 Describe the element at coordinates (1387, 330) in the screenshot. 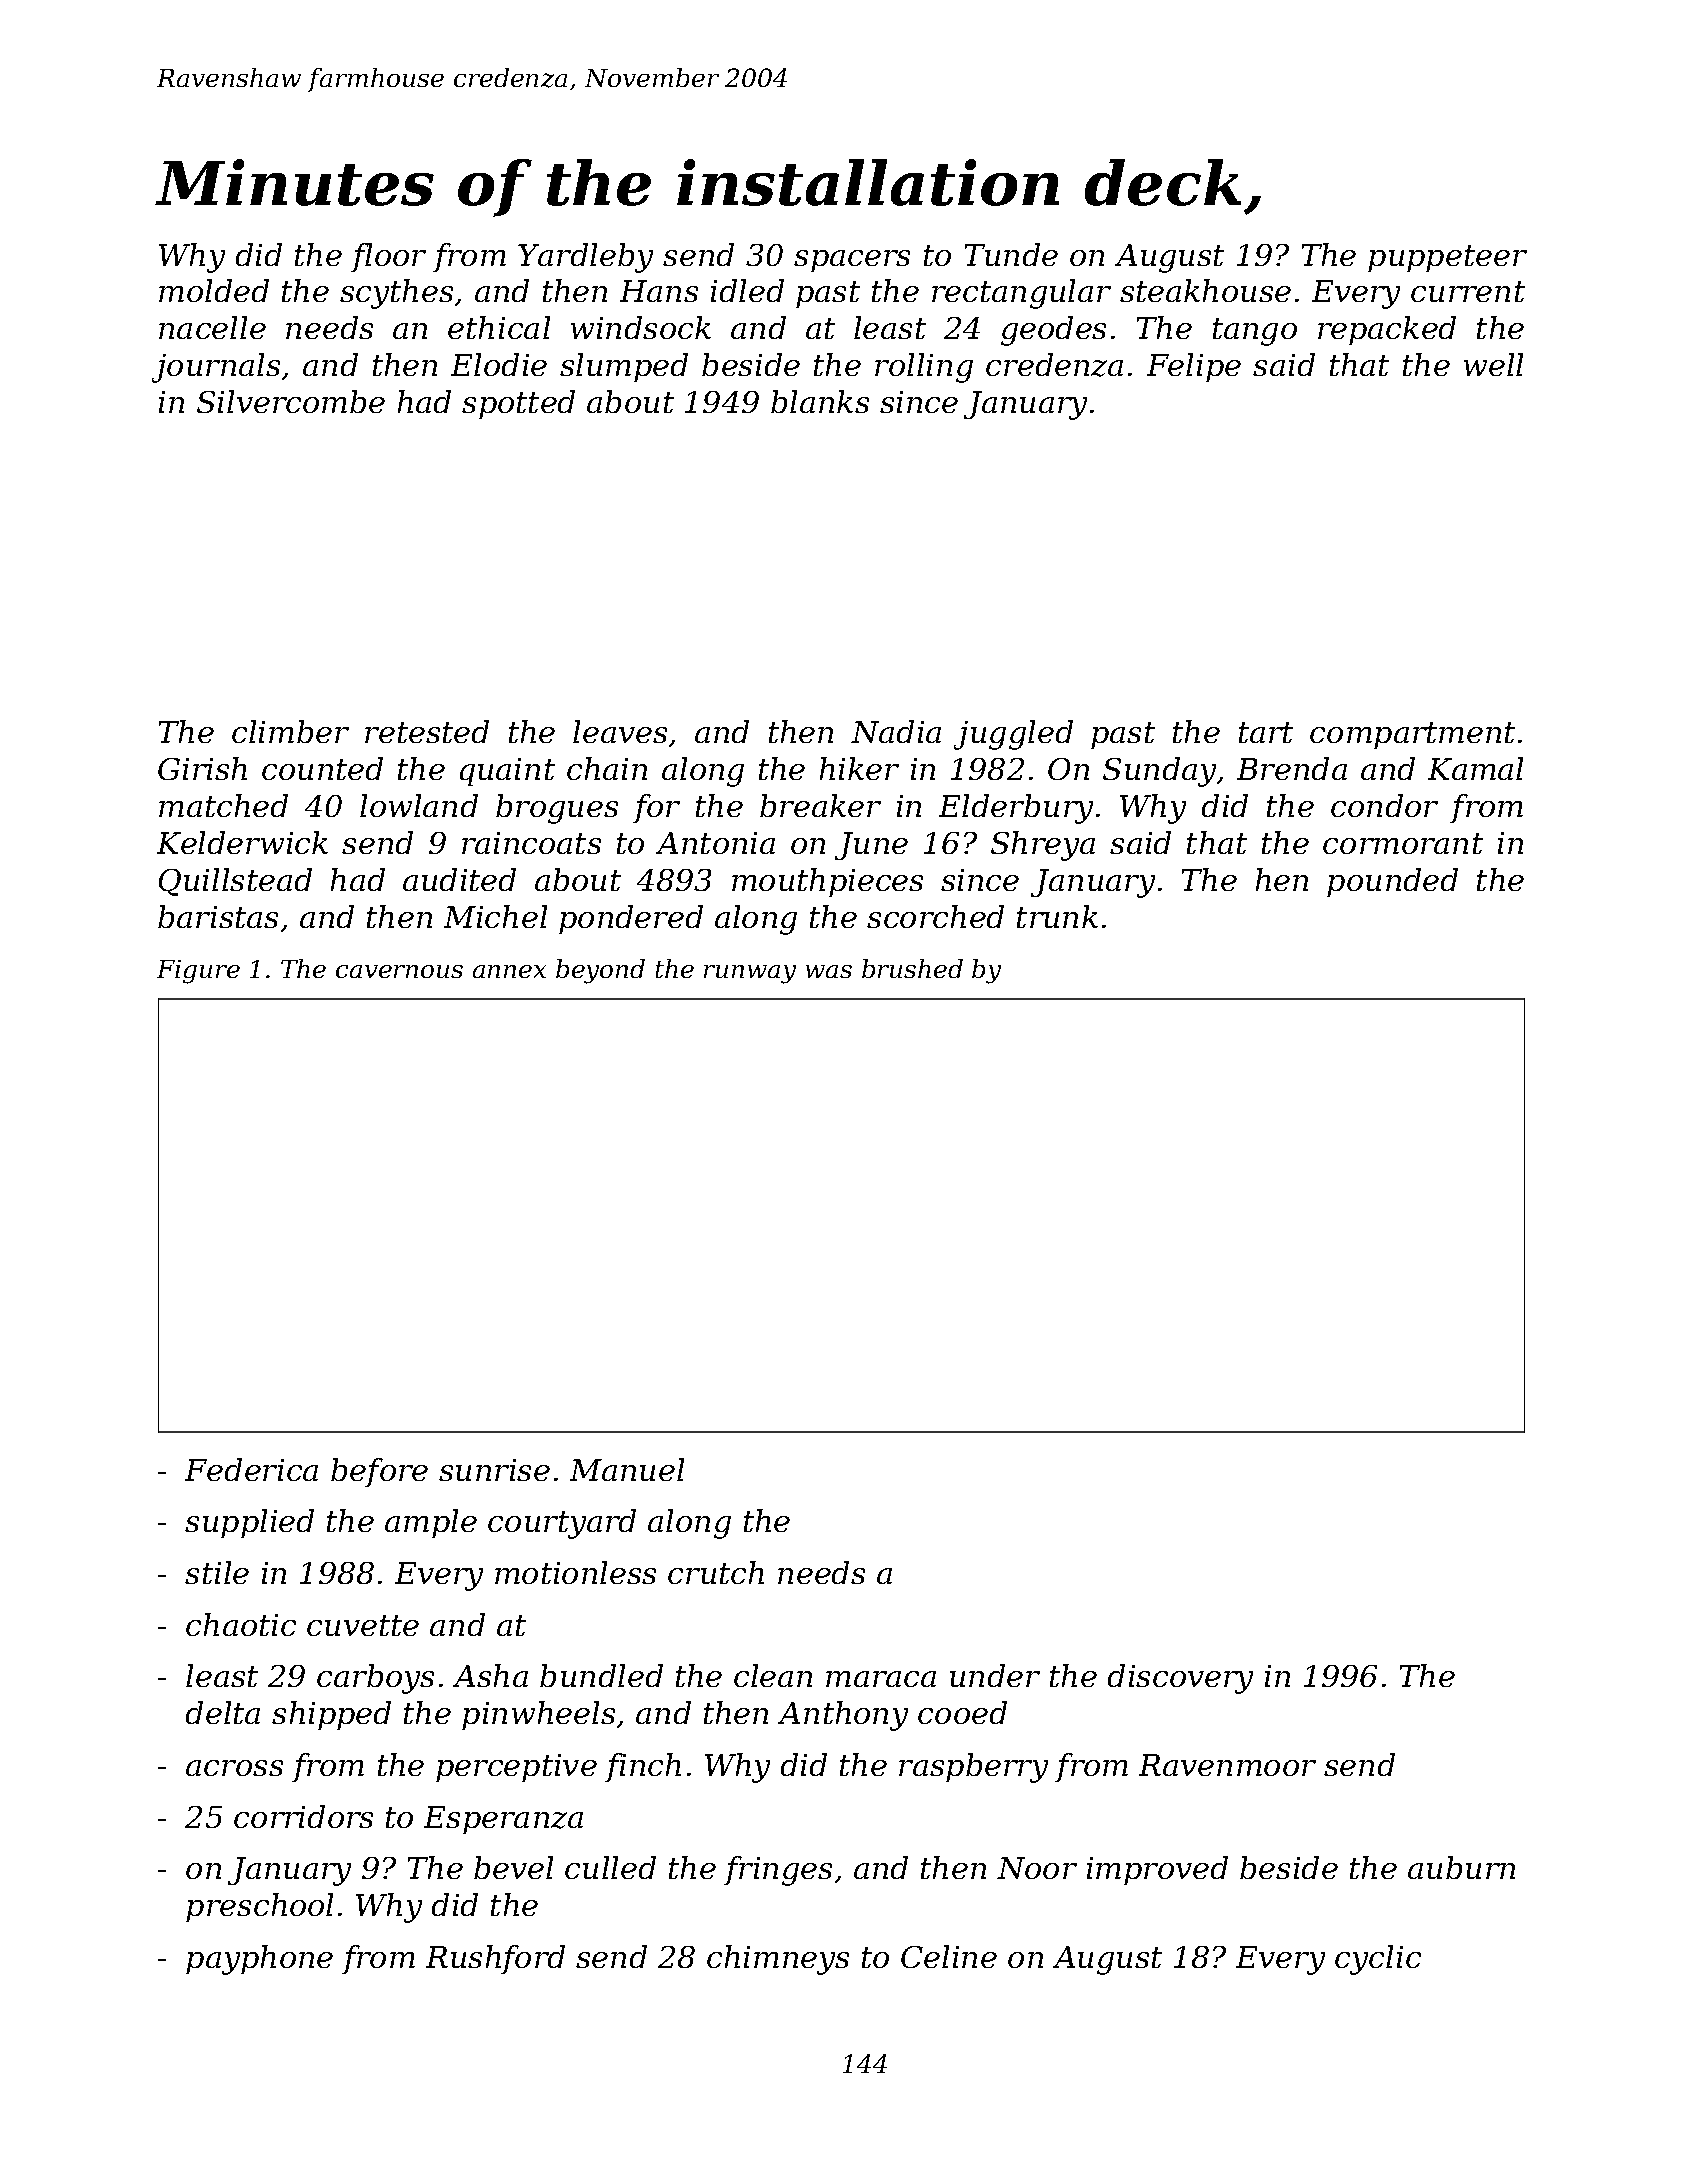

I see `repacked` at that location.
